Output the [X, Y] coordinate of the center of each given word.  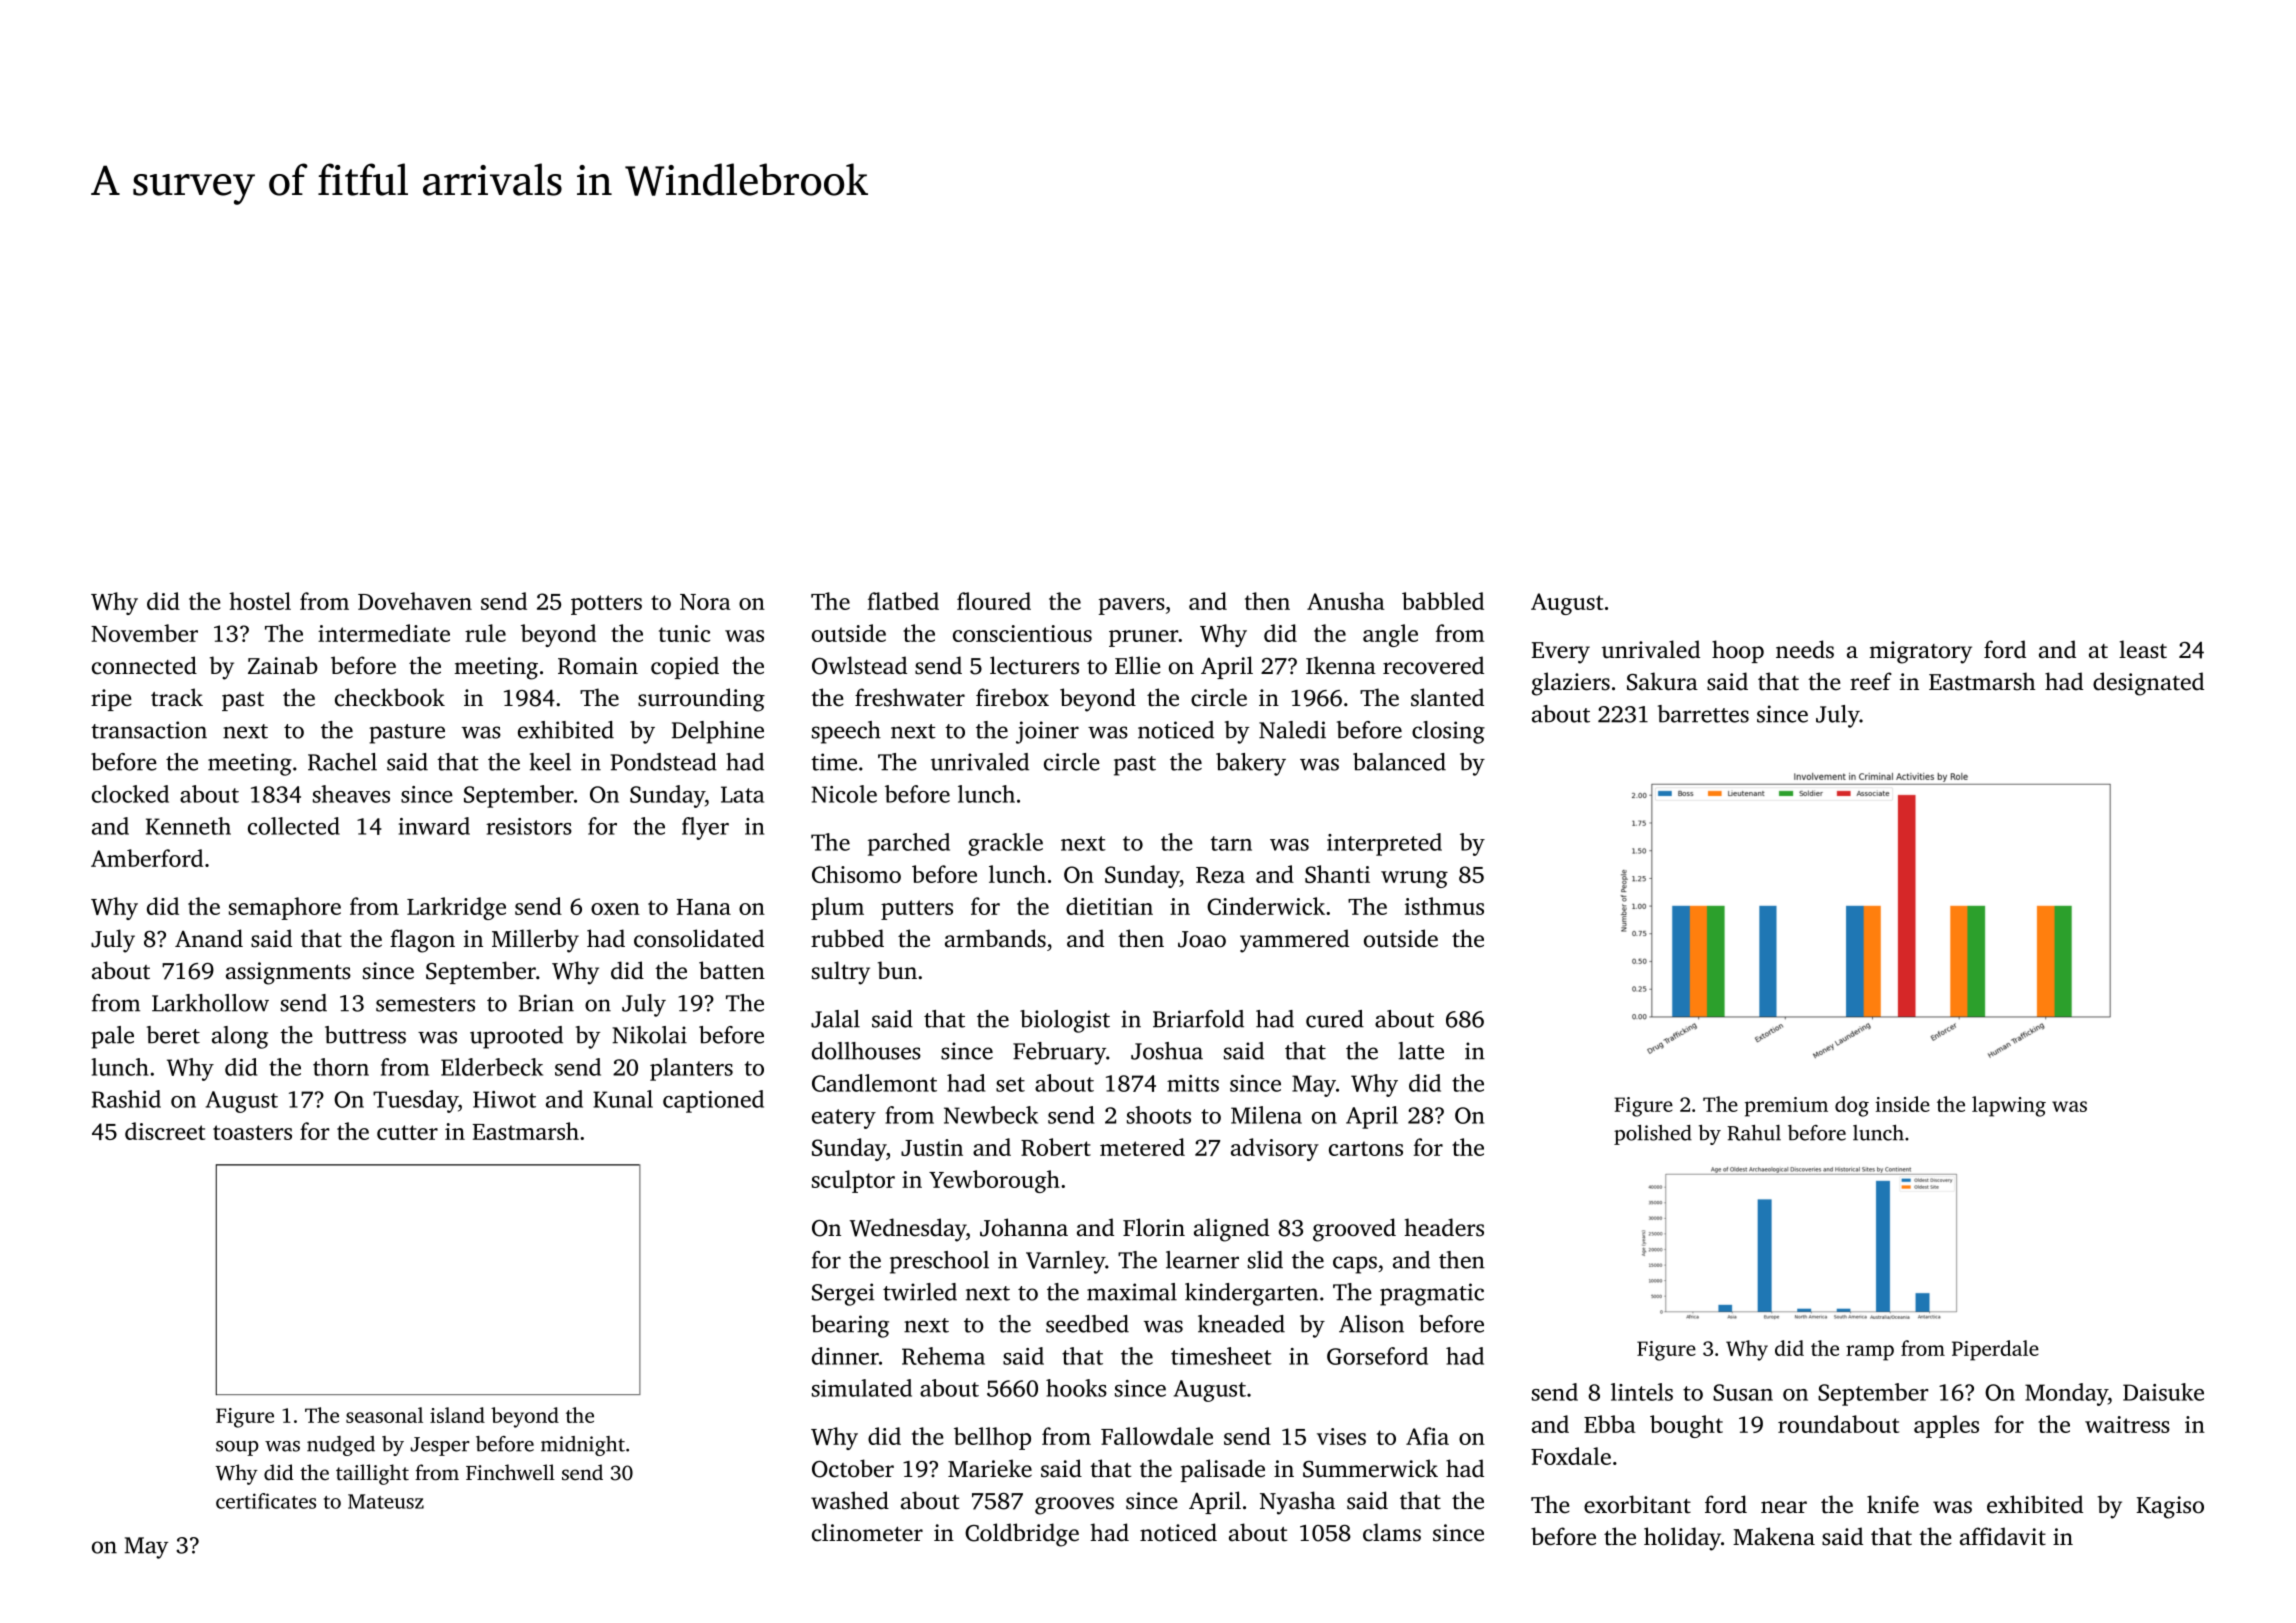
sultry [841, 973]
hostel [260, 601]
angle [1390, 635]
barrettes [1703, 714]
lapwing [2009, 1106]
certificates [266, 1501]
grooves [1074, 1506]
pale [112, 1037]
